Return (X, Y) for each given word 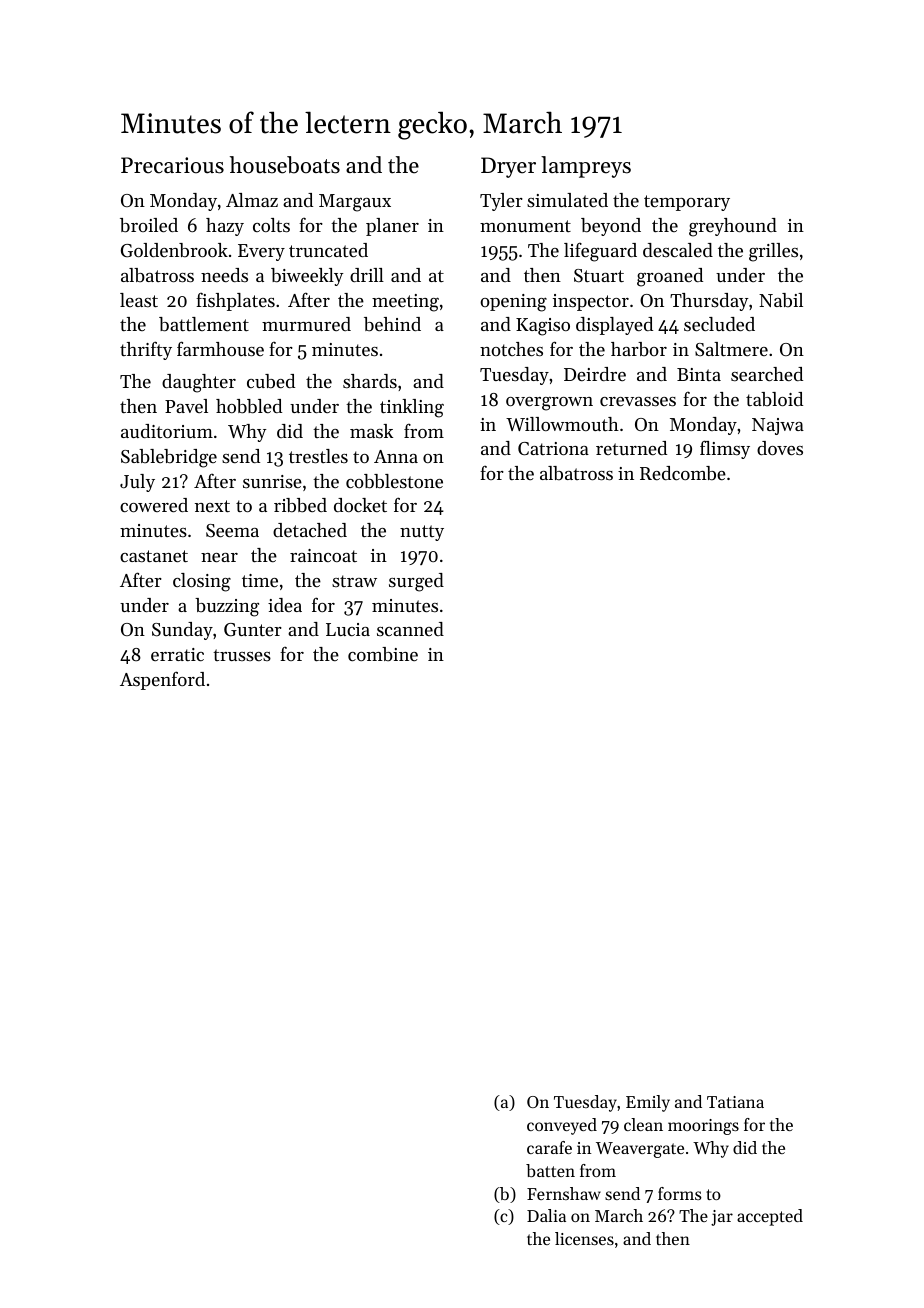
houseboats (285, 165)
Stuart (599, 276)
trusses (242, 655)
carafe (549, 1147)
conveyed (562, 1126)
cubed (271, 381)
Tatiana (735, 1102)
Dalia (546, 1215)
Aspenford (162, 680)
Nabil (781, 300)
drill (367, 275)
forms (680, 1193)
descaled (678, 250)
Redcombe (683, 473)
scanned (410, 629)
